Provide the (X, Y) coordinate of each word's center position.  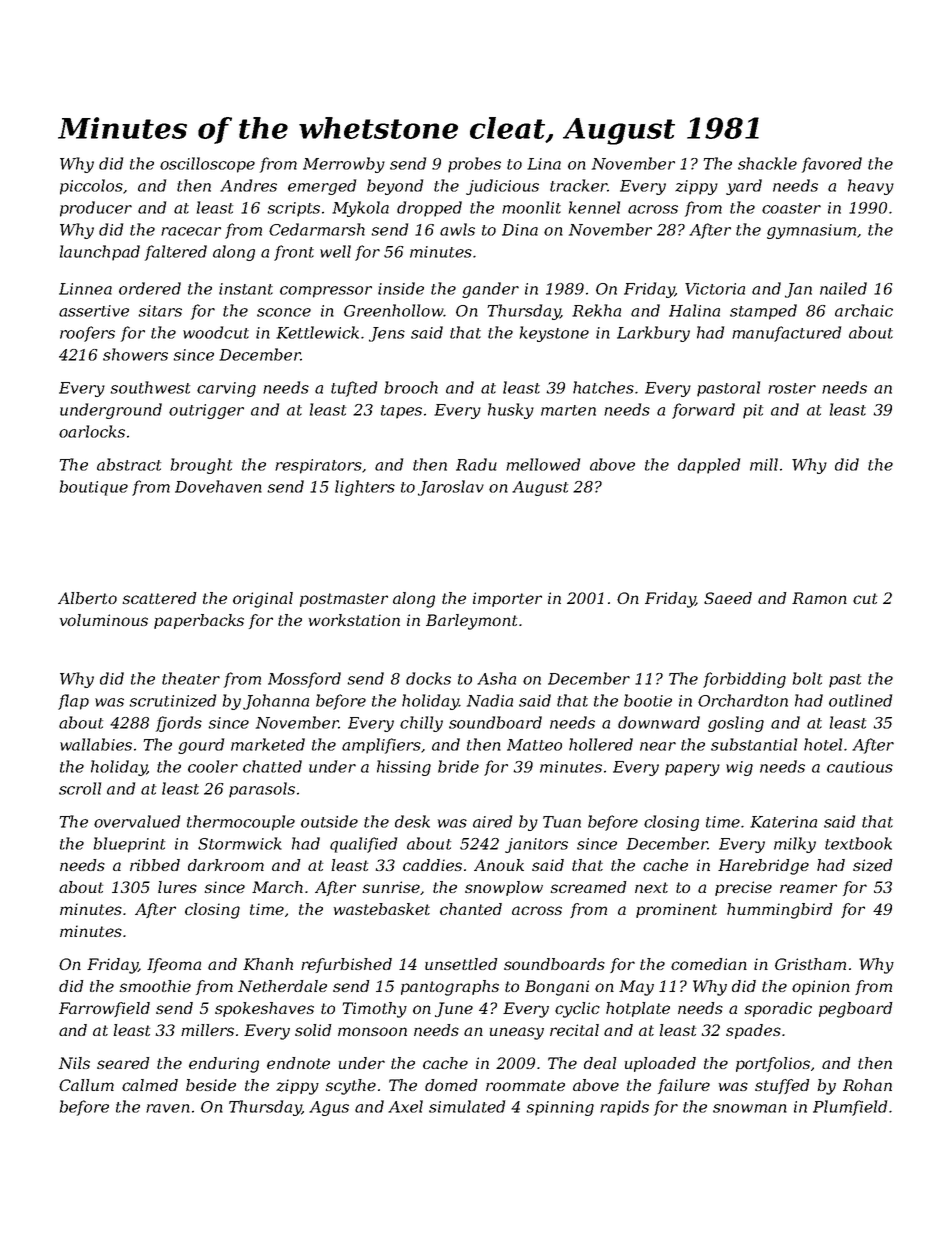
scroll (80, 788)
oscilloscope (207, 165)
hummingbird (780, 911)
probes (474, 165)
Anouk (499, 865)
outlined (860, 700)
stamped (763, 312)
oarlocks (92, 431)
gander (490, 290)
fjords (179, 724)
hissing (404, 768)
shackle (767, 163)
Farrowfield (104, 1009)
